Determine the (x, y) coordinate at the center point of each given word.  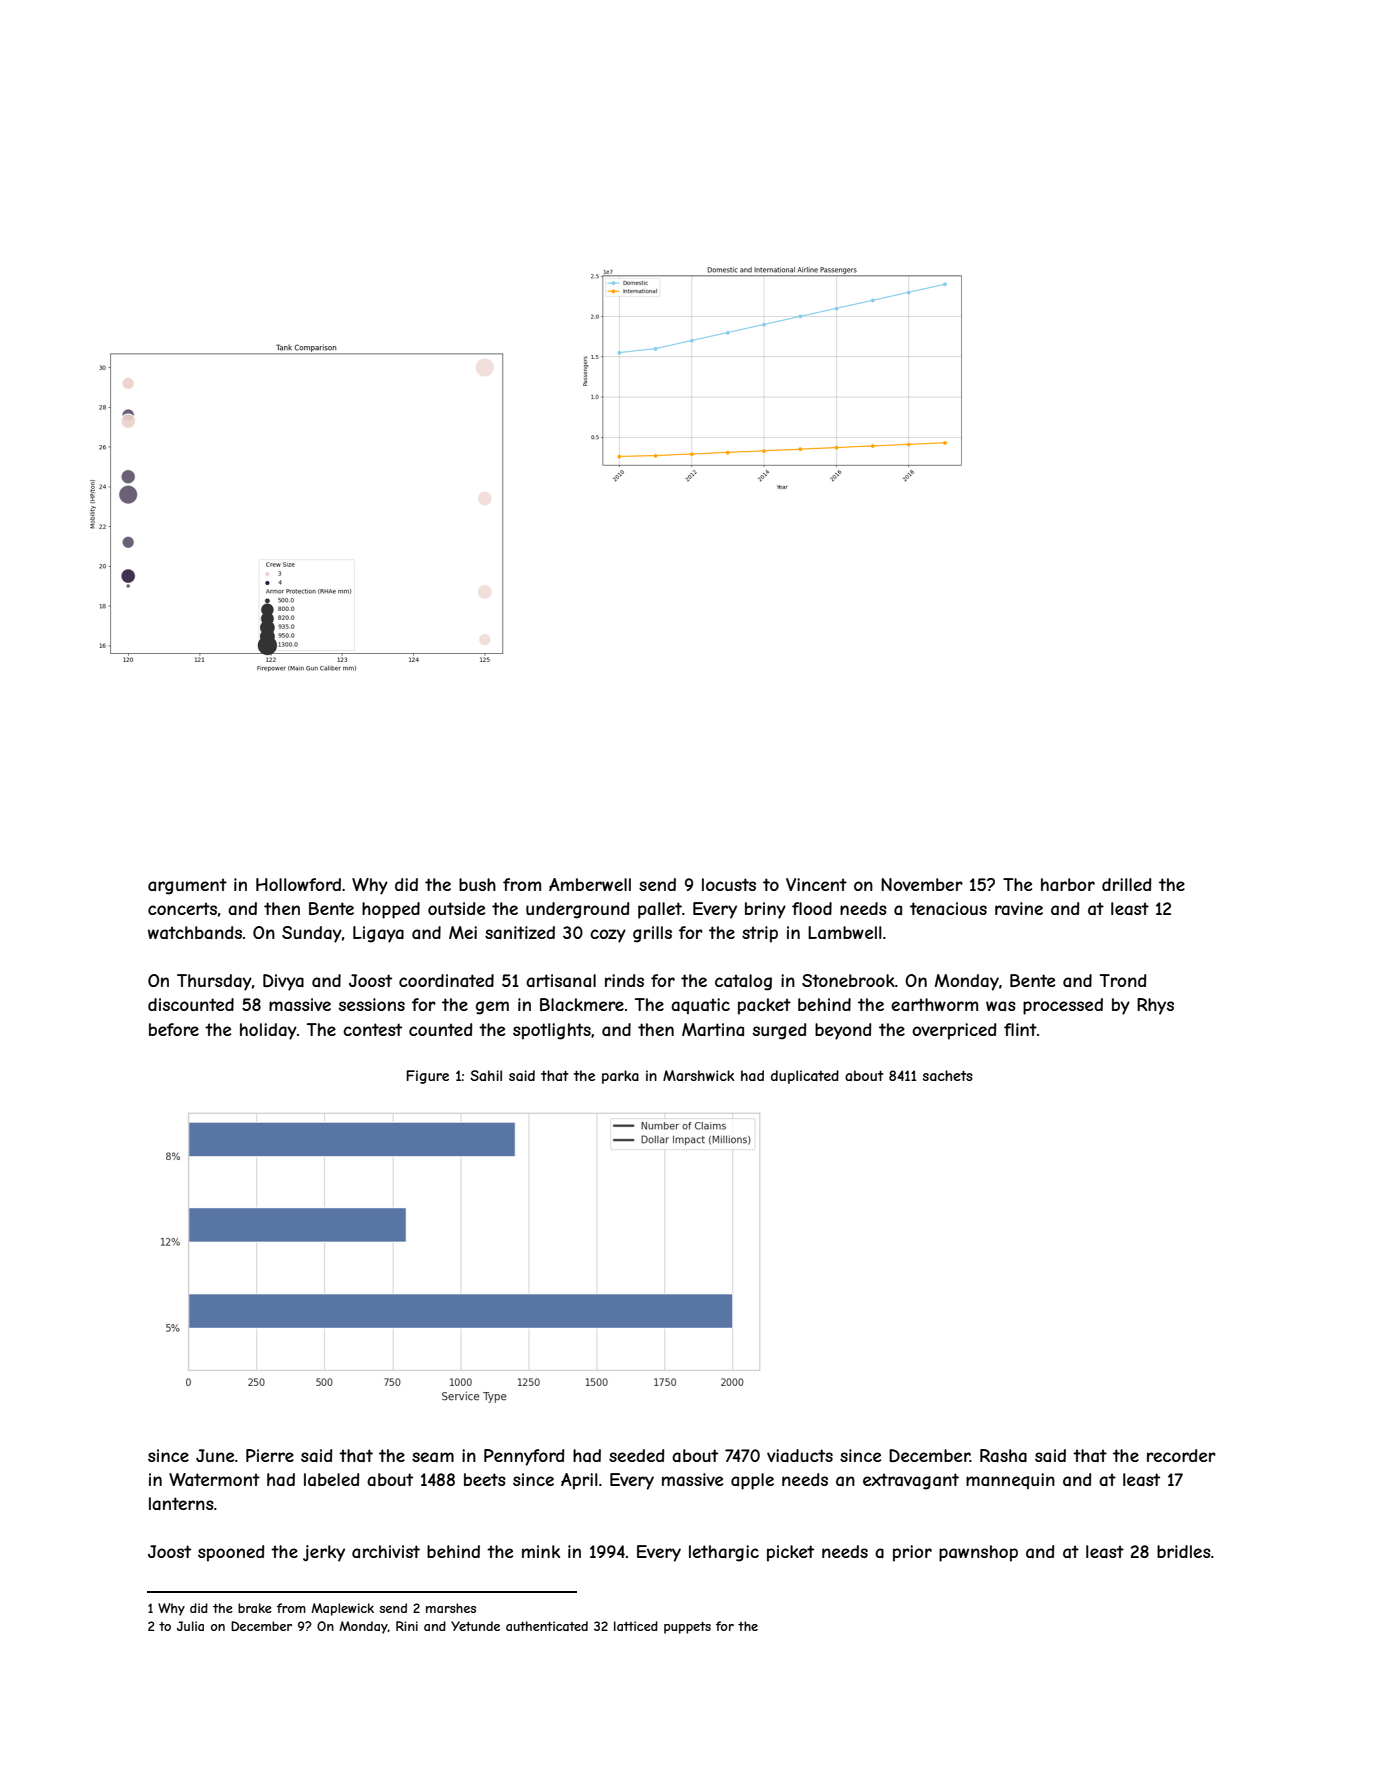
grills (652, 934)
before (174, 1029)
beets (485, 1479)
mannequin (1010, 1481)
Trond (1123, 980)
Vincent (816, 884)
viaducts (800, 1455)
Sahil (486, 1075)
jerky (324, 1553)
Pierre (270, 1455)
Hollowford (298, 884)
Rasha (1003, 1455)
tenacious (948, 908)
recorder (1181, 1455)
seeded (636, 1455)
